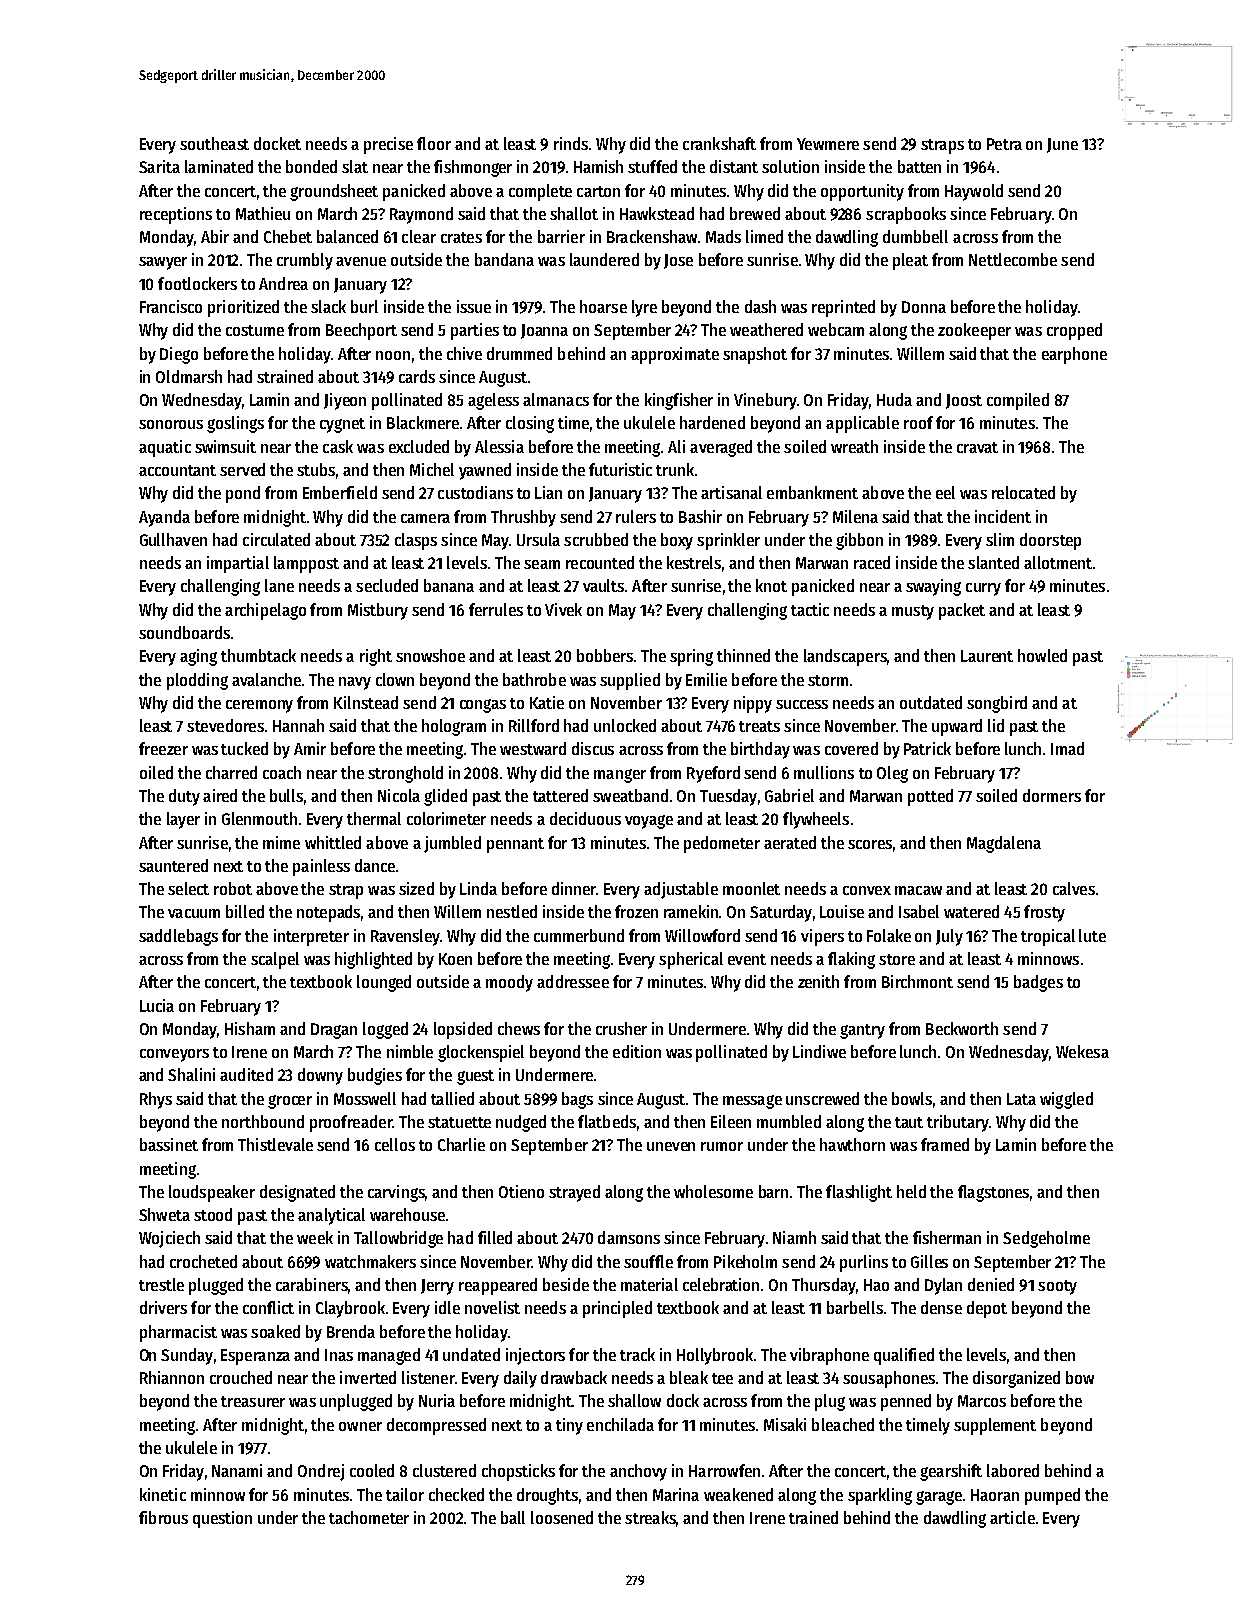 Image resolution: width=1252 pixels, height=1620 pixels. What do you see at coordinates (311, 166) in the image?
I see `bonded` at bounding box center [311, 166].
